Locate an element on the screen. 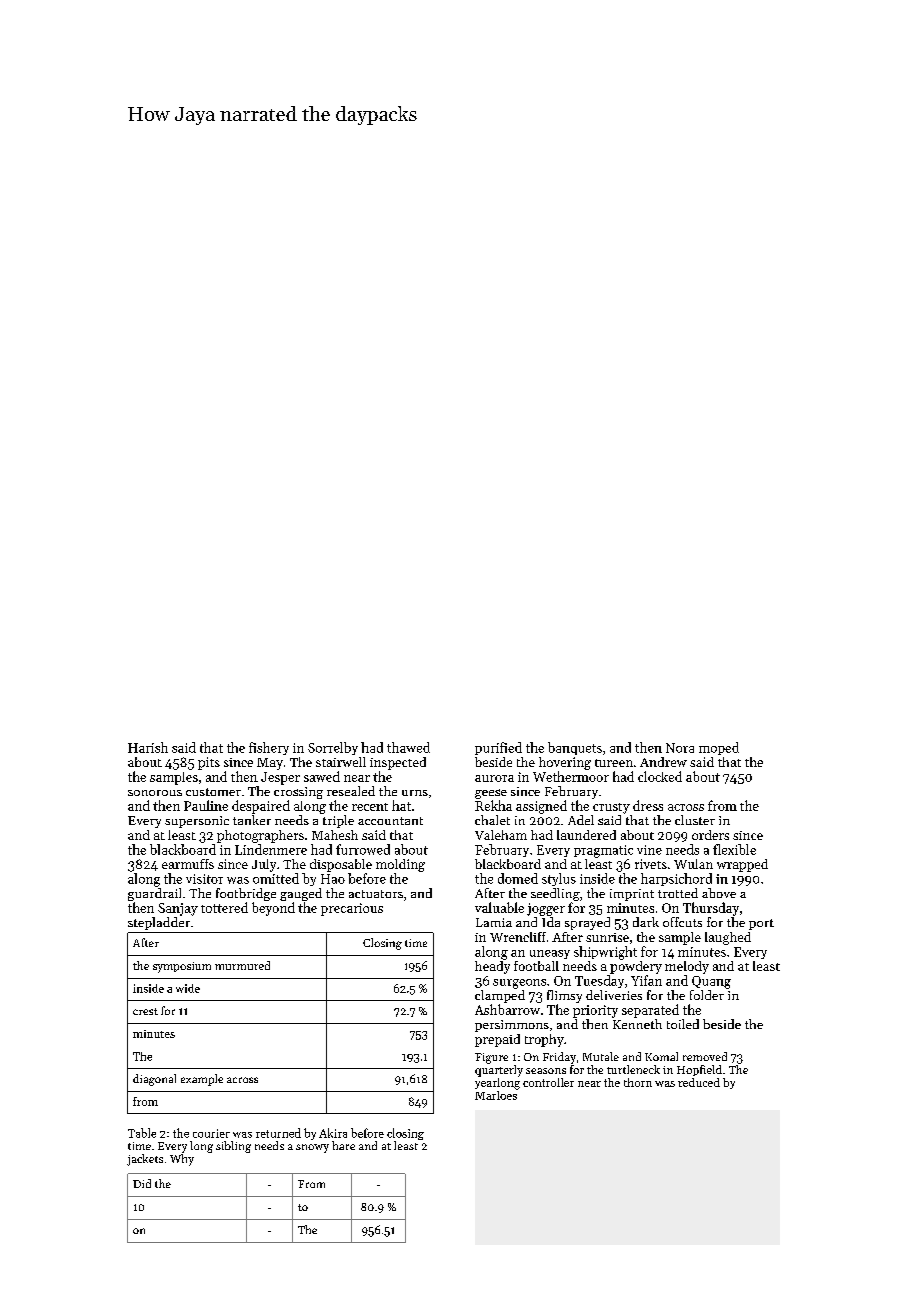 The image size is (908, 1316). clocked is located at coordinates (660, 776).
